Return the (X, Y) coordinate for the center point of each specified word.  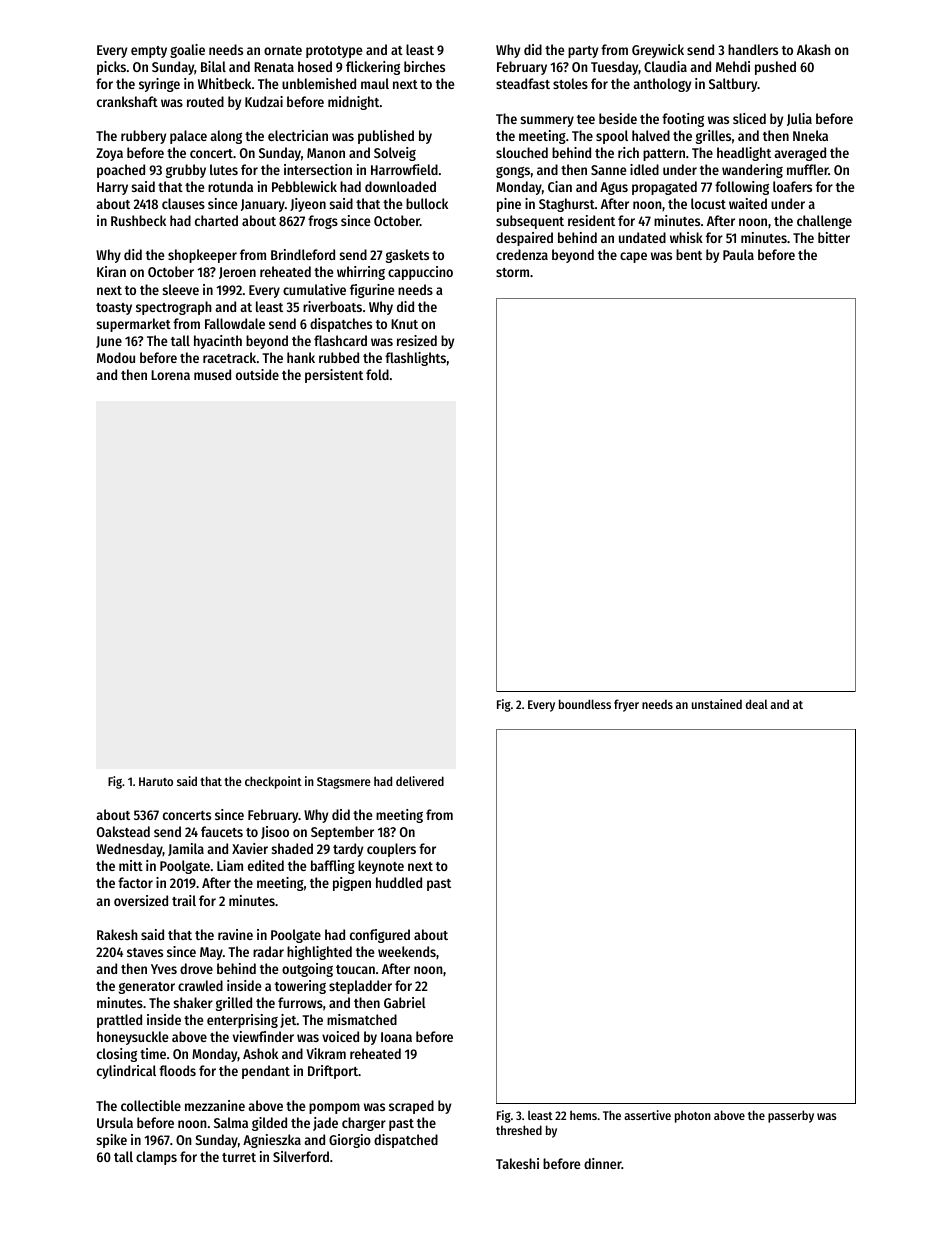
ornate (283, 50)
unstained (717, 704)
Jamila (186, 849)
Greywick (658, 51)
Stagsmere (344, 783)
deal (757, 704)
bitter (834, 237)
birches (424, 66)
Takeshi (517, 1163)
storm (512, 272)
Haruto (156, 781)
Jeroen (237, 273)
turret (239, 1157)
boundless (585, 704)
